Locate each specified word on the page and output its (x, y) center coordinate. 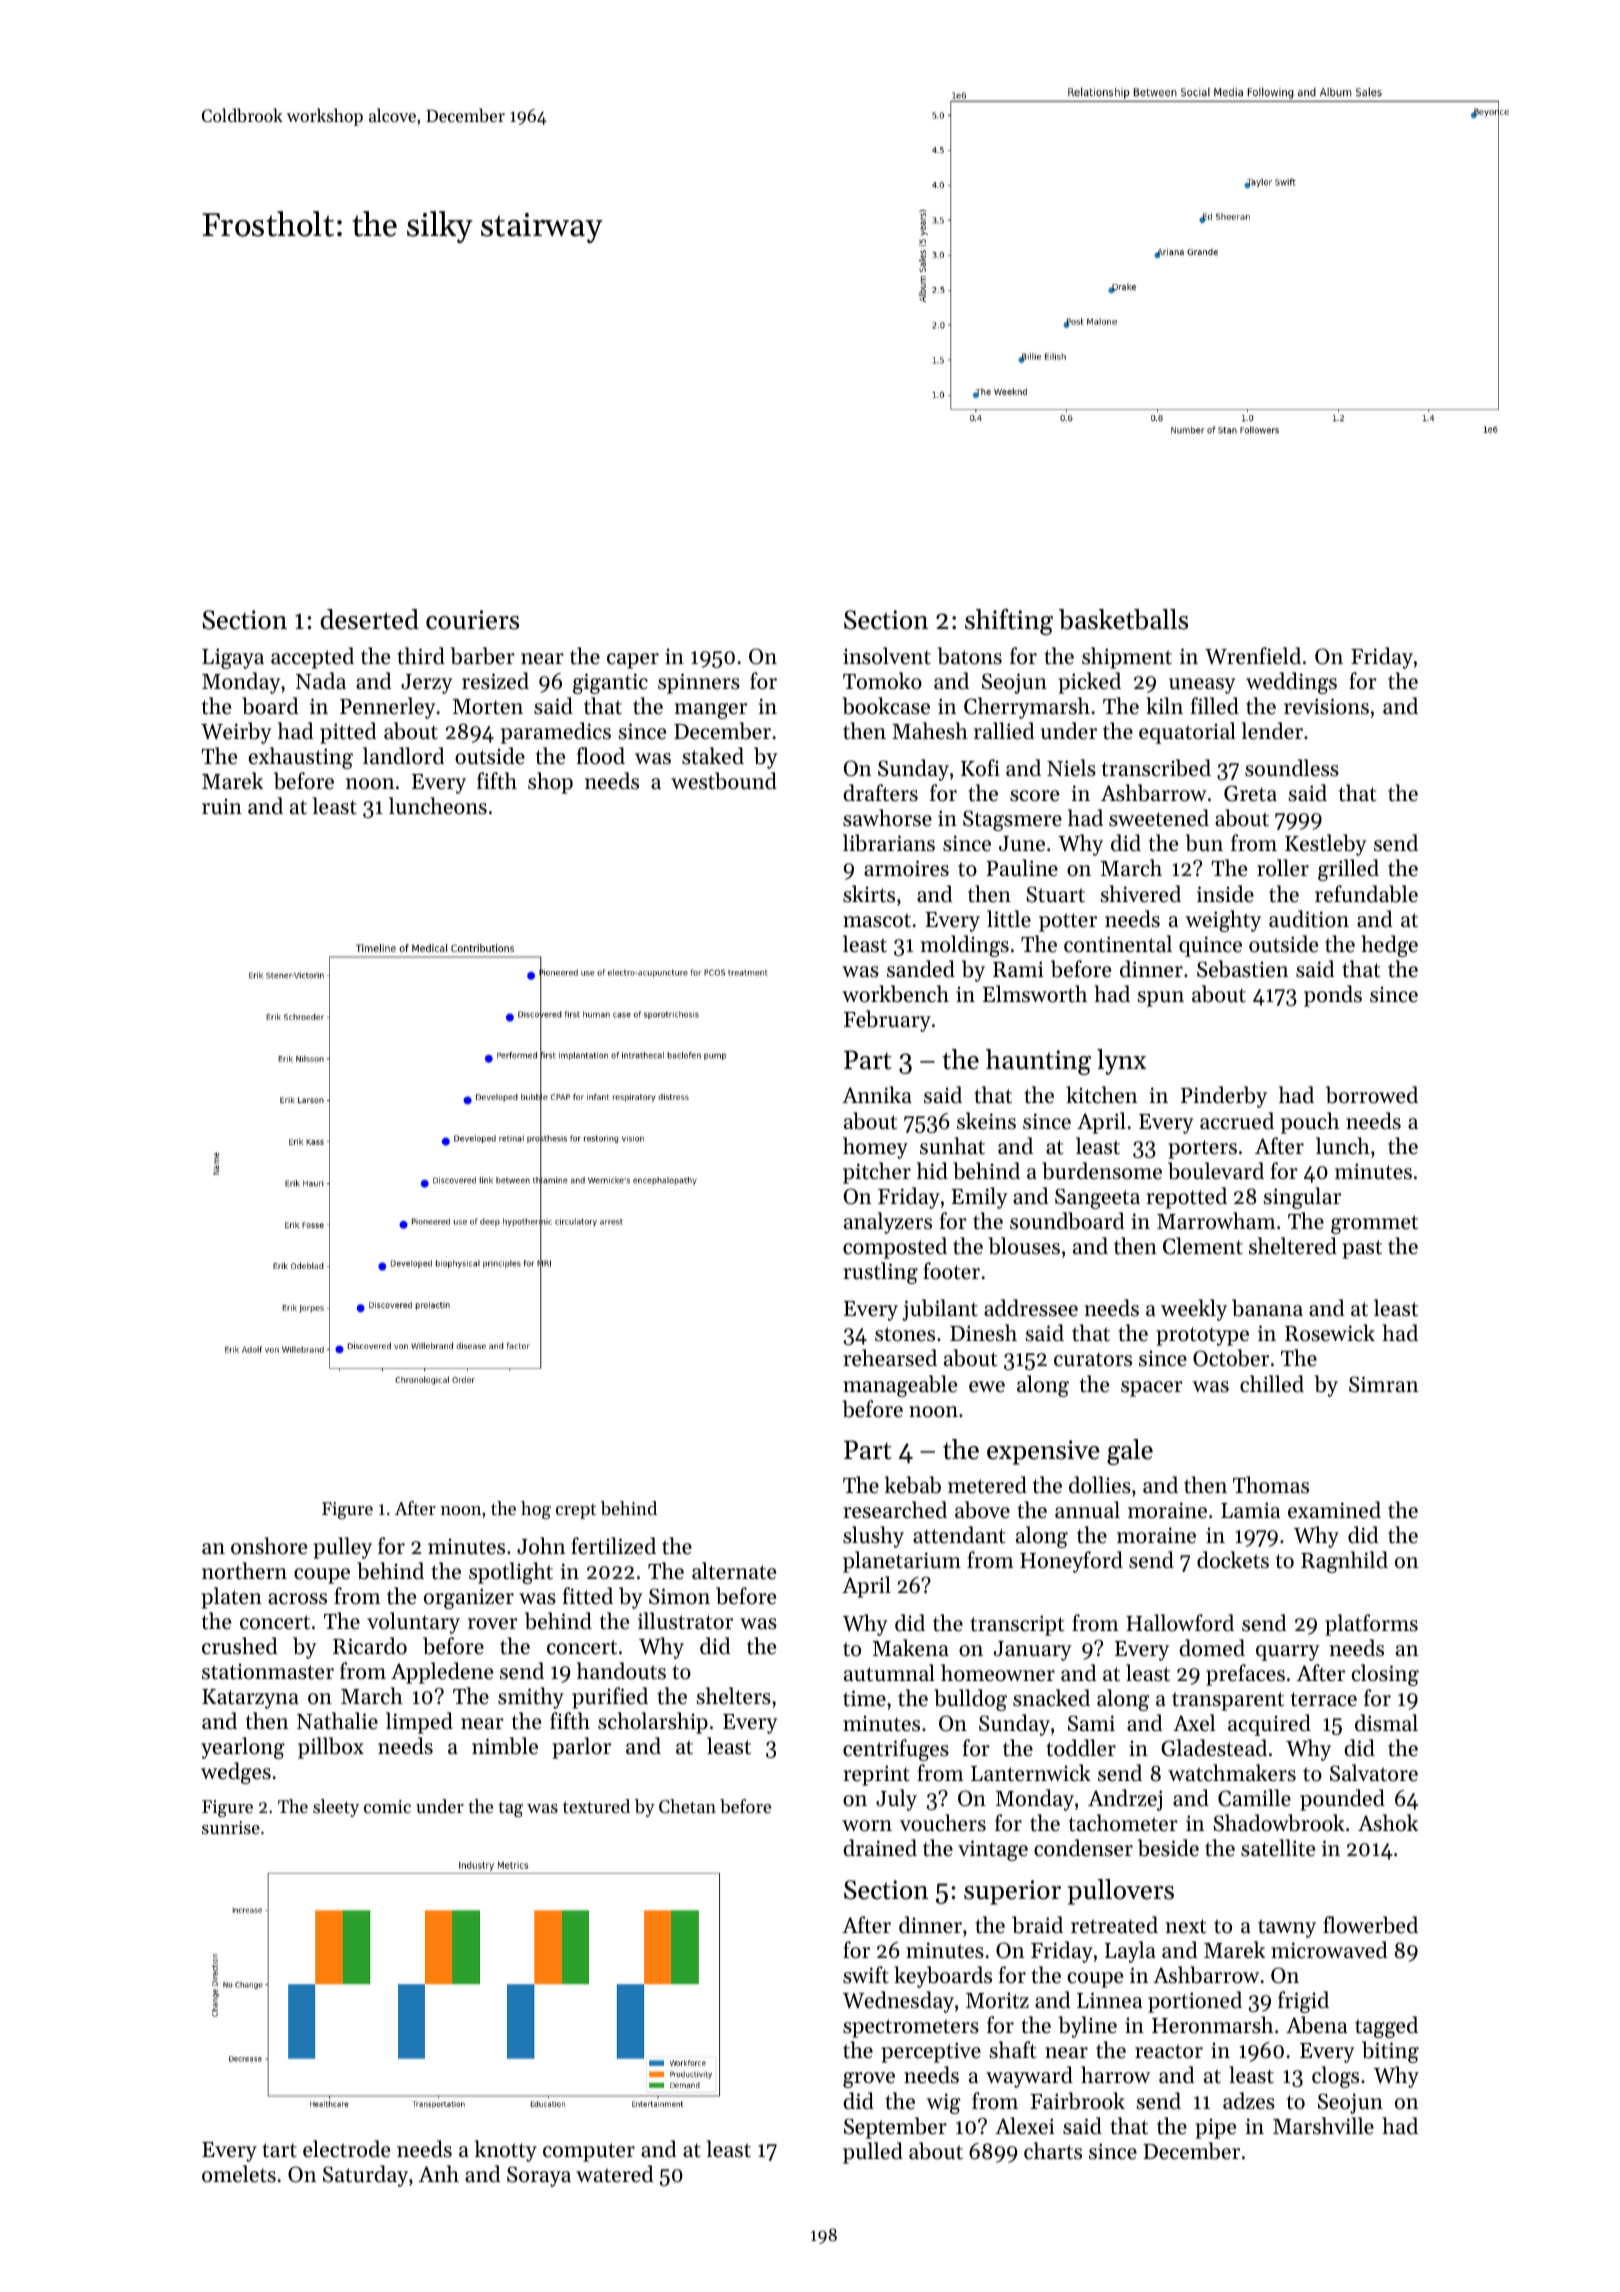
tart (279, 2150)
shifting (1009, 622)
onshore (269, 1546)
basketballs (1123, 619)
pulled (873, 2153)
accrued (1237, 1121)
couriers (472, 620)
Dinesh (983, 1333)
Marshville (1323, 2126)
